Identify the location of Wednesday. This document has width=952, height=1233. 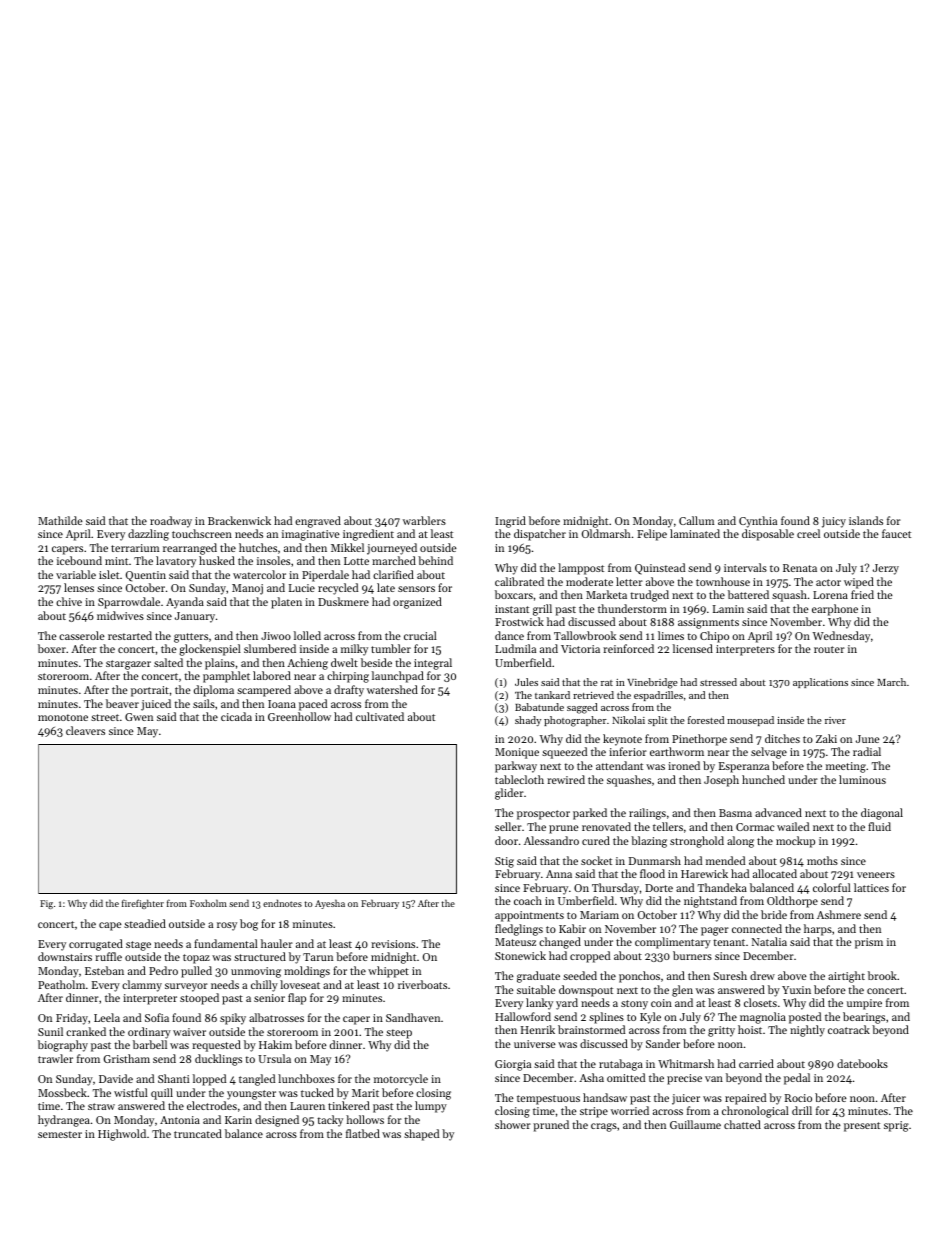
(841, 637).
